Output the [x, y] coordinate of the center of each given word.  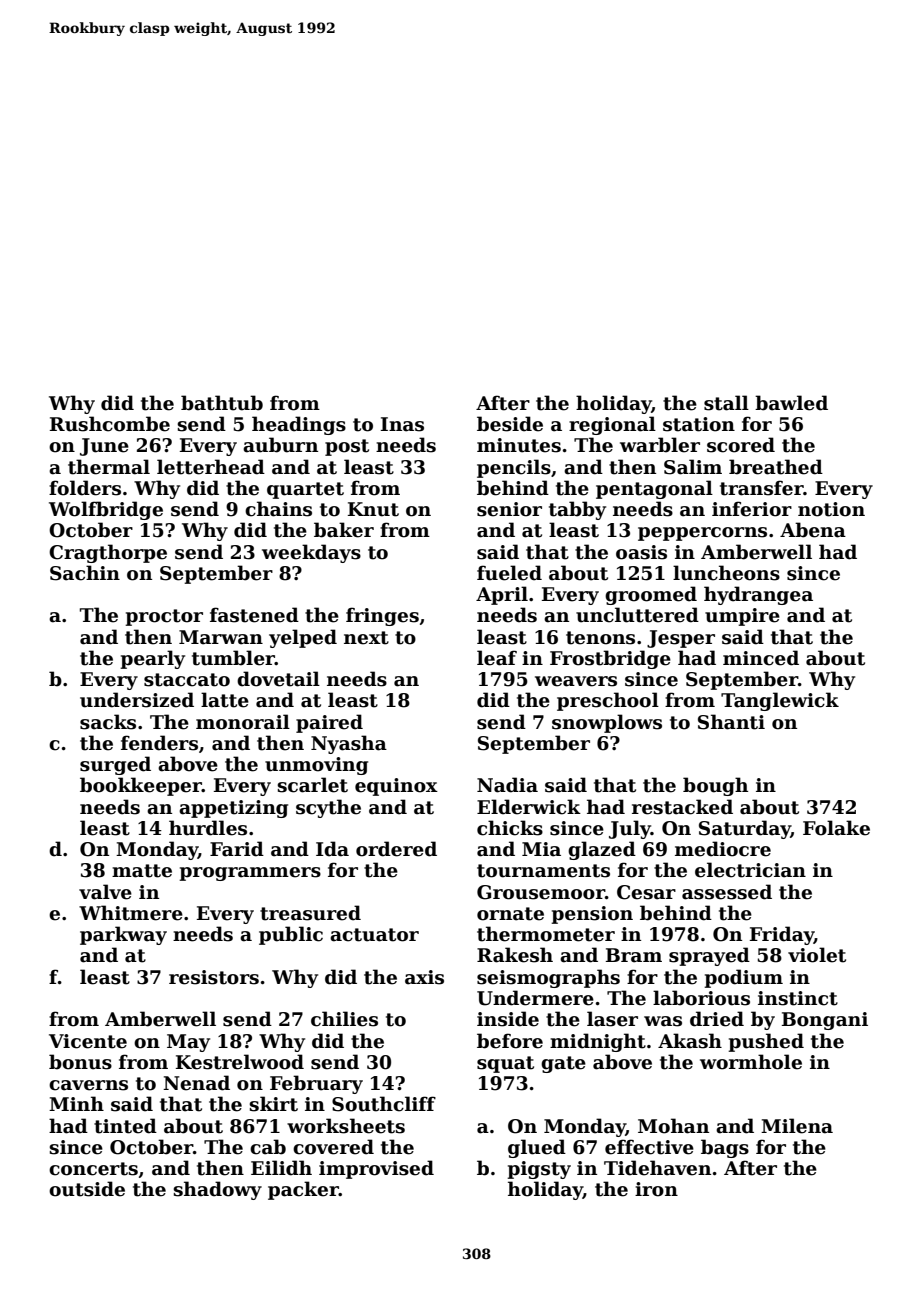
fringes [382, 616]
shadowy [217, 1190]
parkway [123, 935]
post [347, 447]
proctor [164, 617]
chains [278, 509]
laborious [701, 998]
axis [424, 977]
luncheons [726, 573]
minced [761, 658]
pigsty [539, 1170]
